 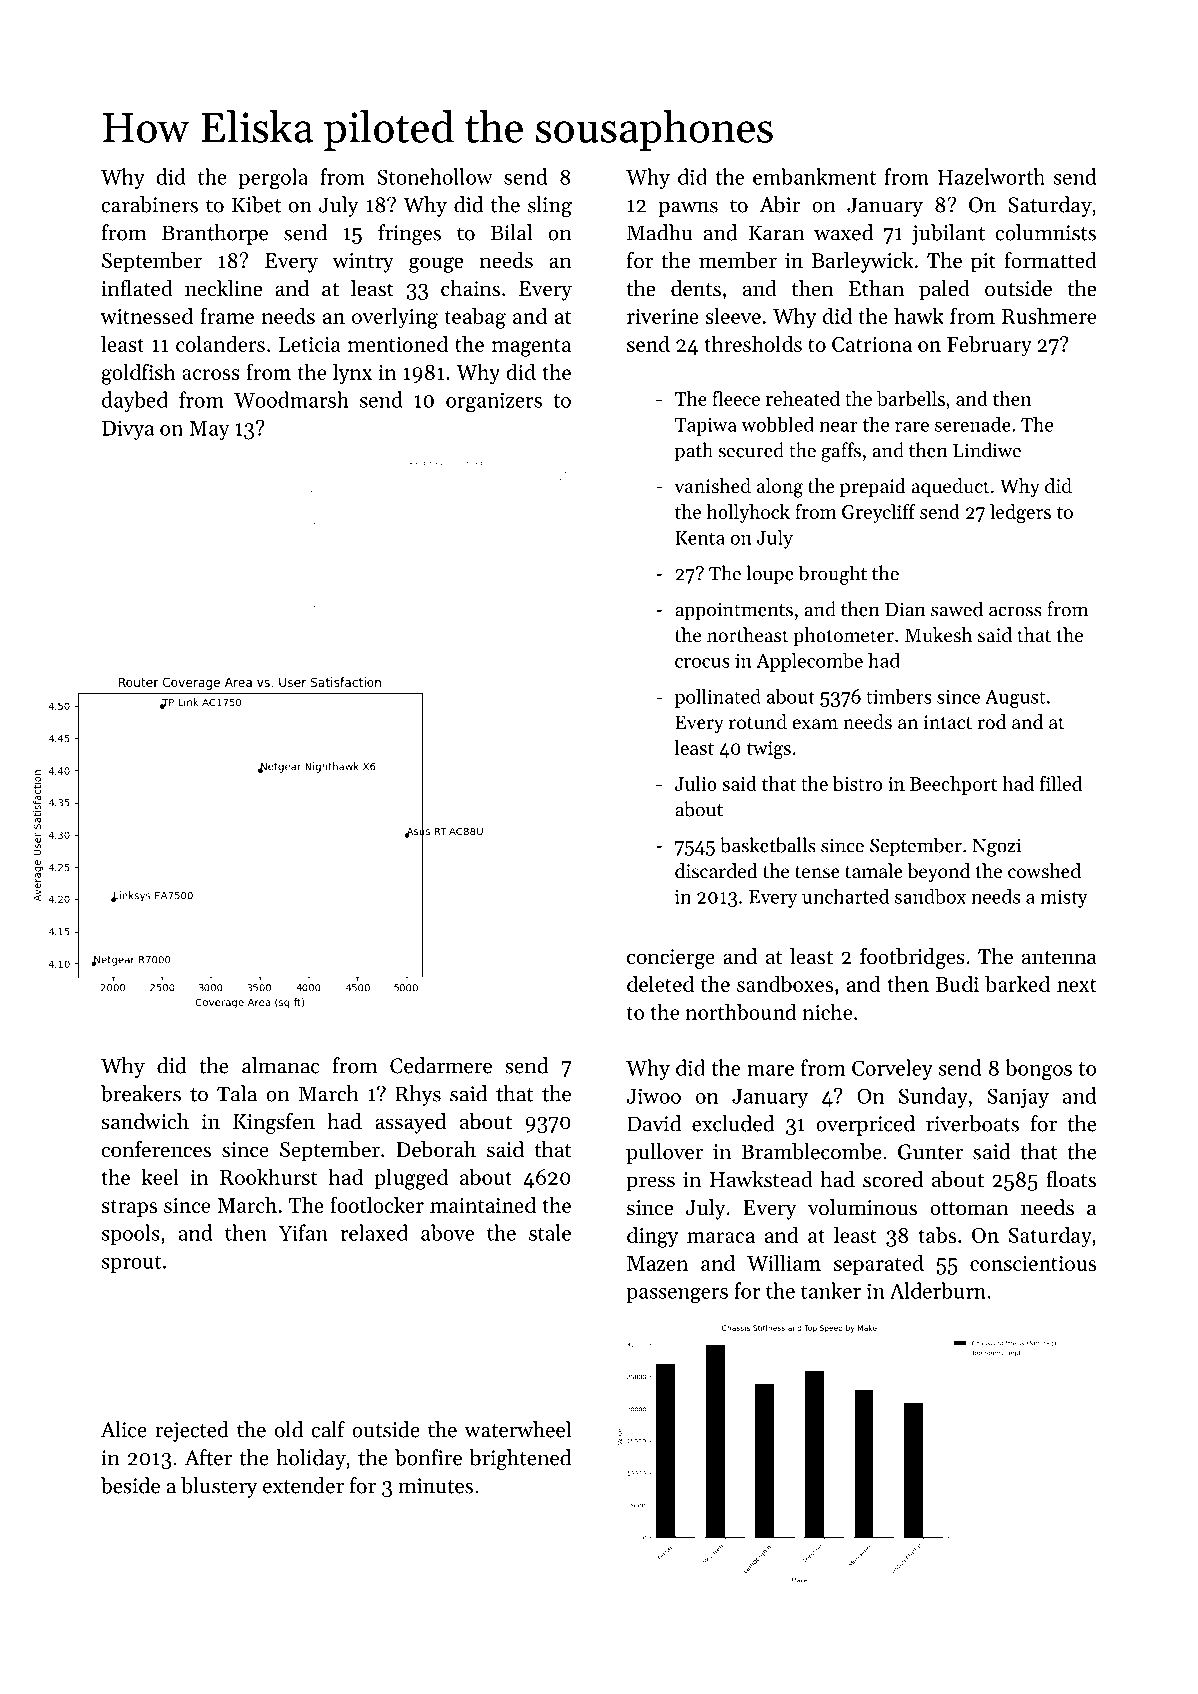 What do you see at coordinates (716, 871) in the screenshot?
I see `discarded` at bounding box center [716, 871].
